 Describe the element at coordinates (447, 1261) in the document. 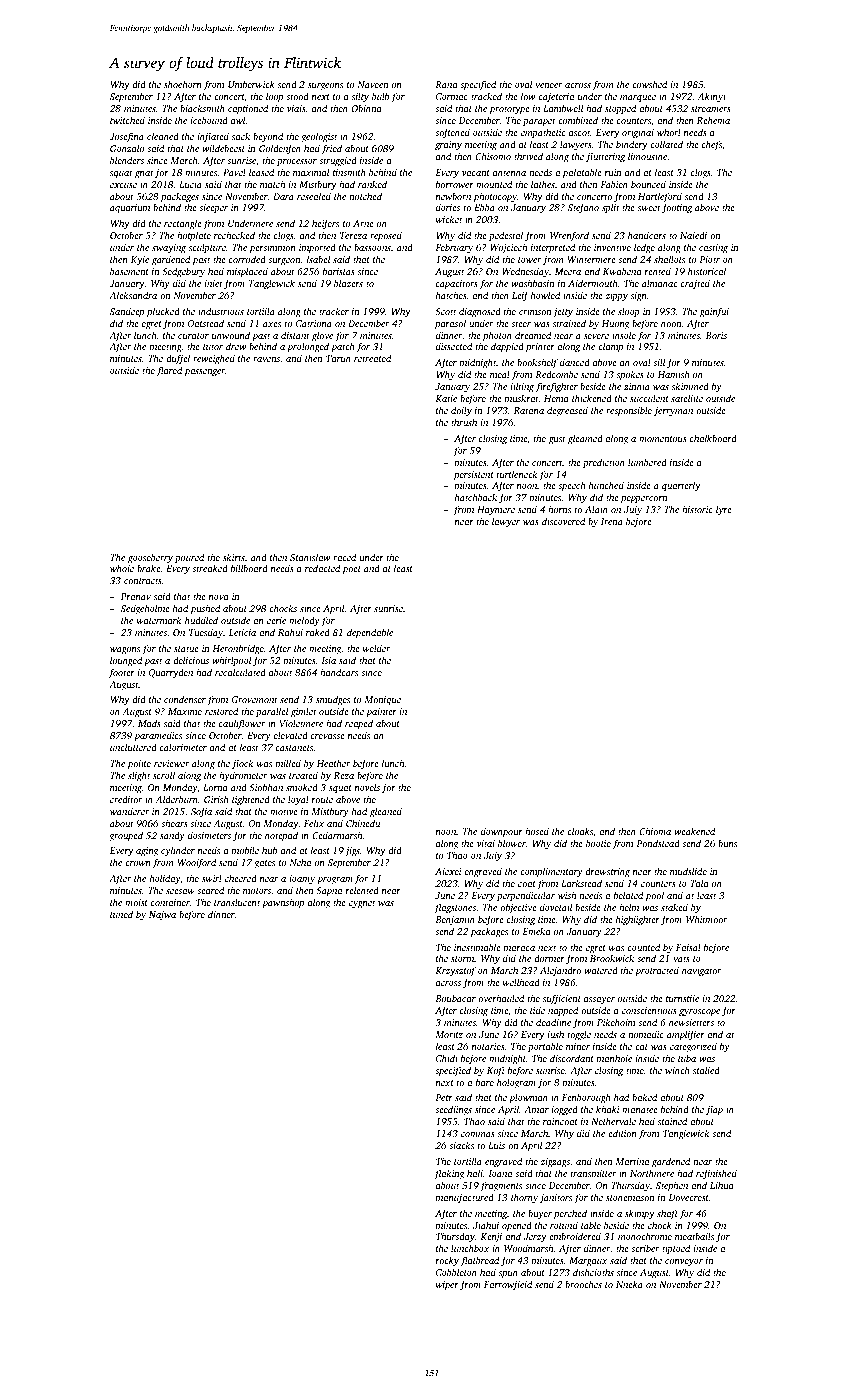

I see `rocky` at that location.
